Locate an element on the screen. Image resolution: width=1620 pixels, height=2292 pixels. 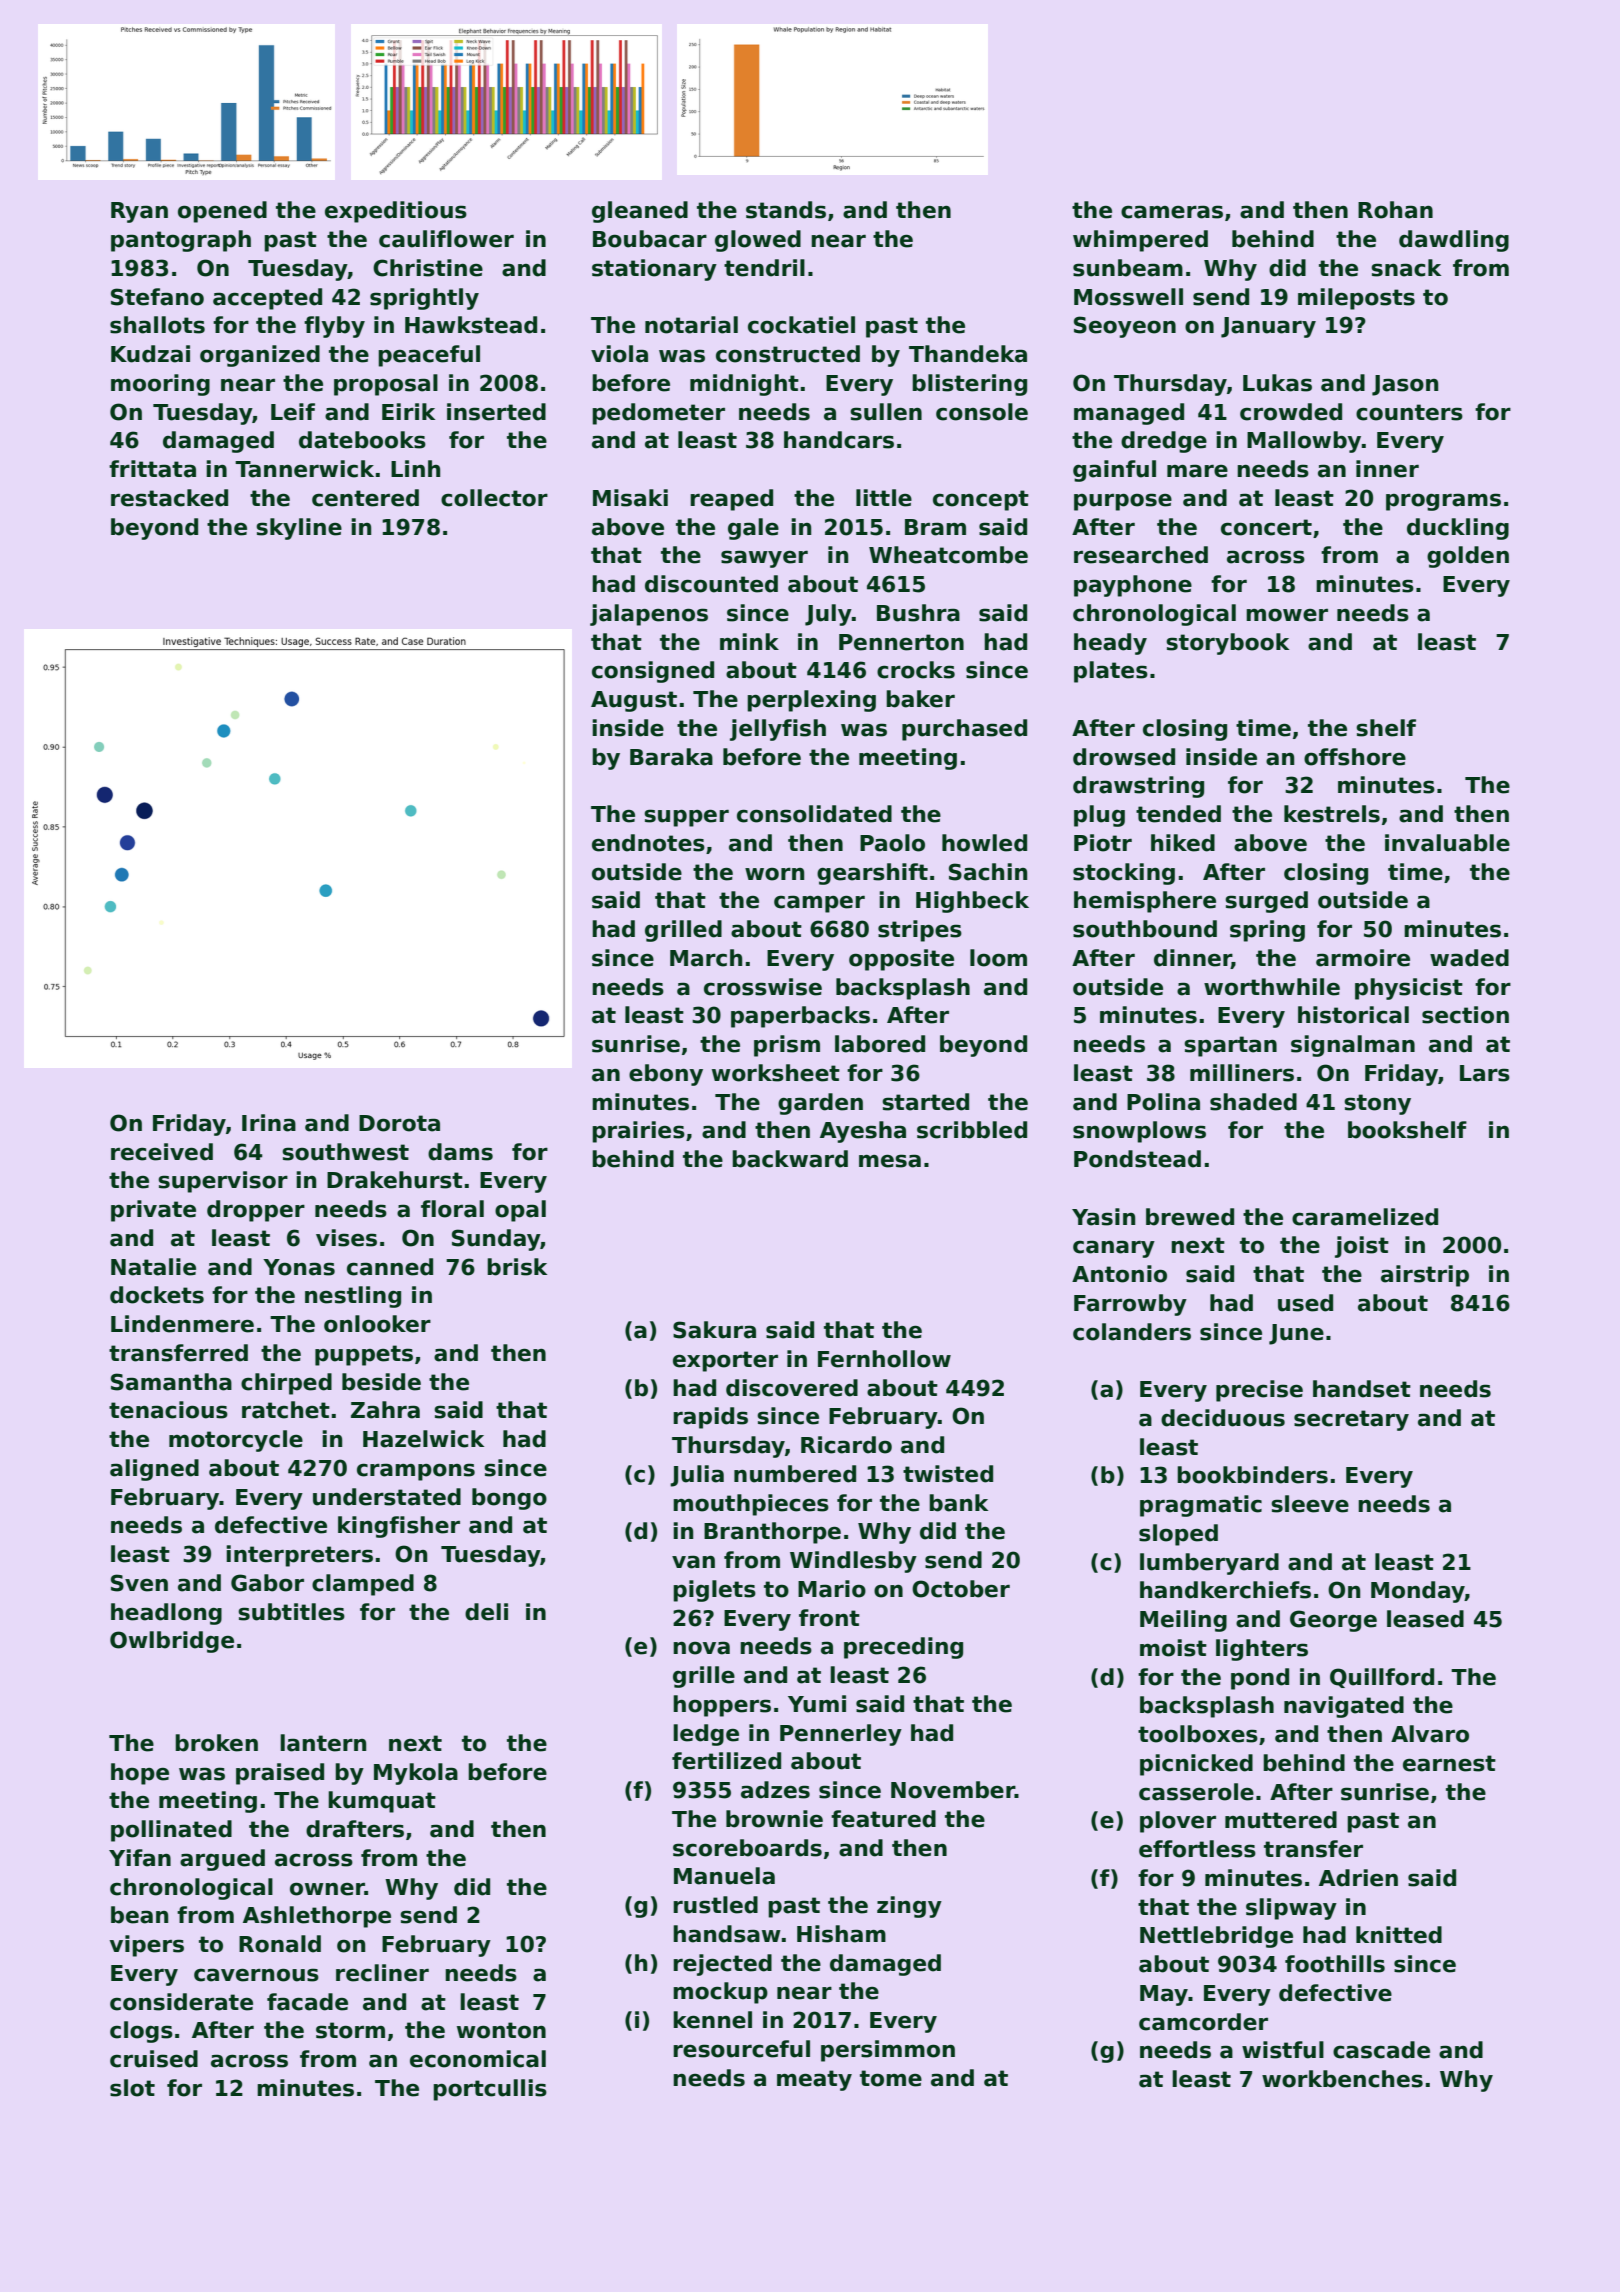
facade is located at coordinates (307, 2002).
